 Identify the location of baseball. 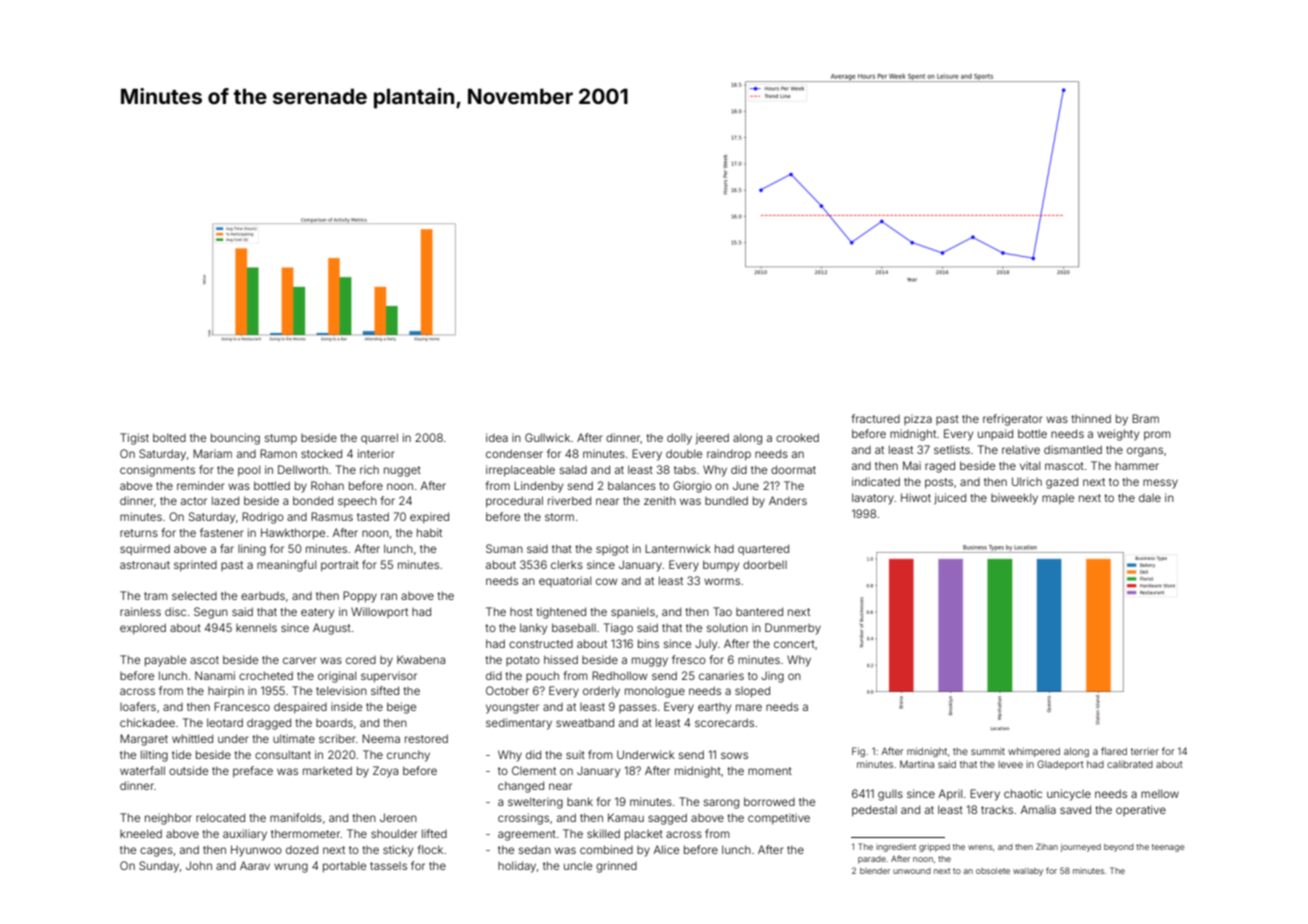
(574, 627).
